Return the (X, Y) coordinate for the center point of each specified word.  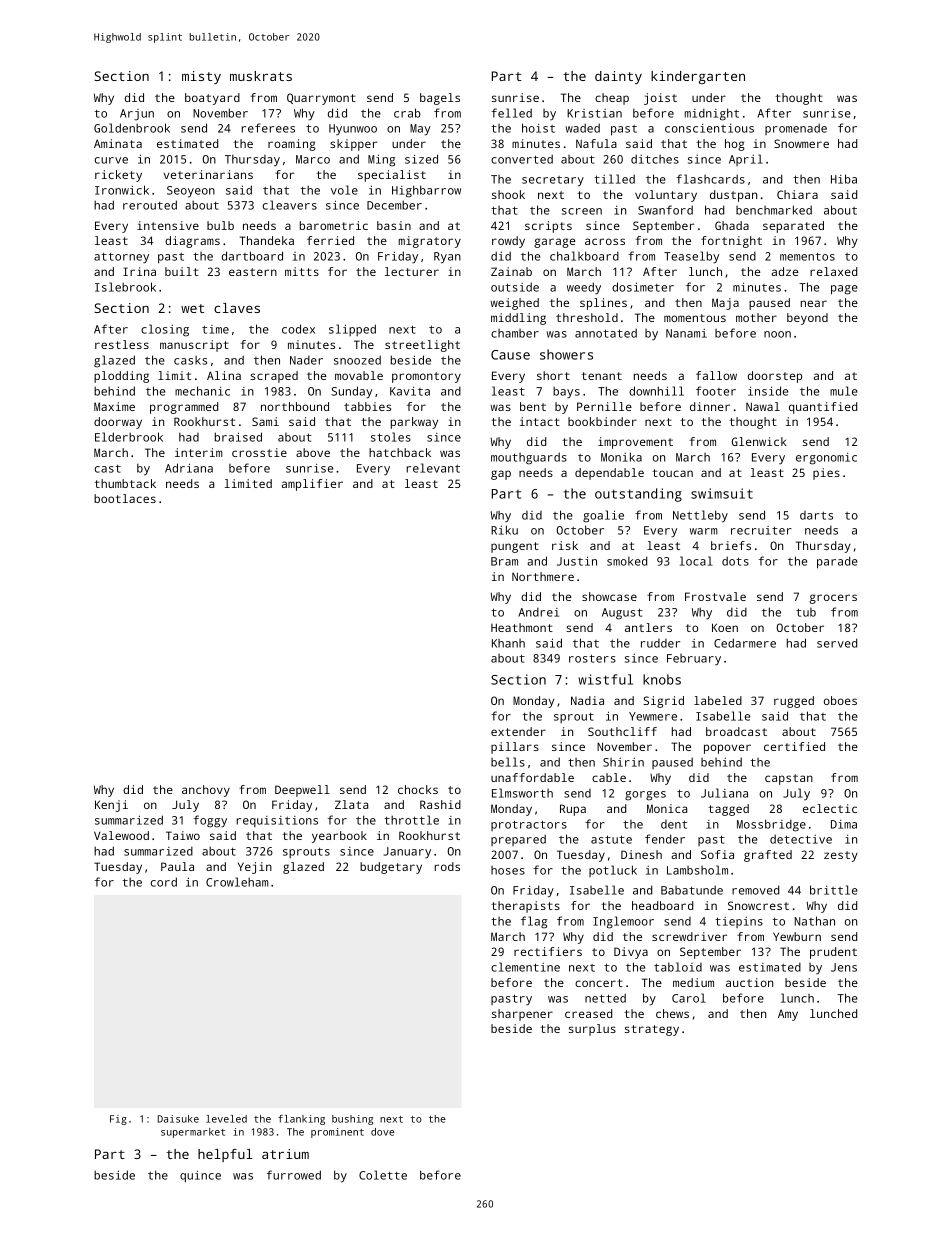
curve (111, 160)
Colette (383, 1175)
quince (200, 1177)
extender (518, 731)
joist (660, 99)
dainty (618, 77)
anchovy (206, 791)
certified (794, 746)
